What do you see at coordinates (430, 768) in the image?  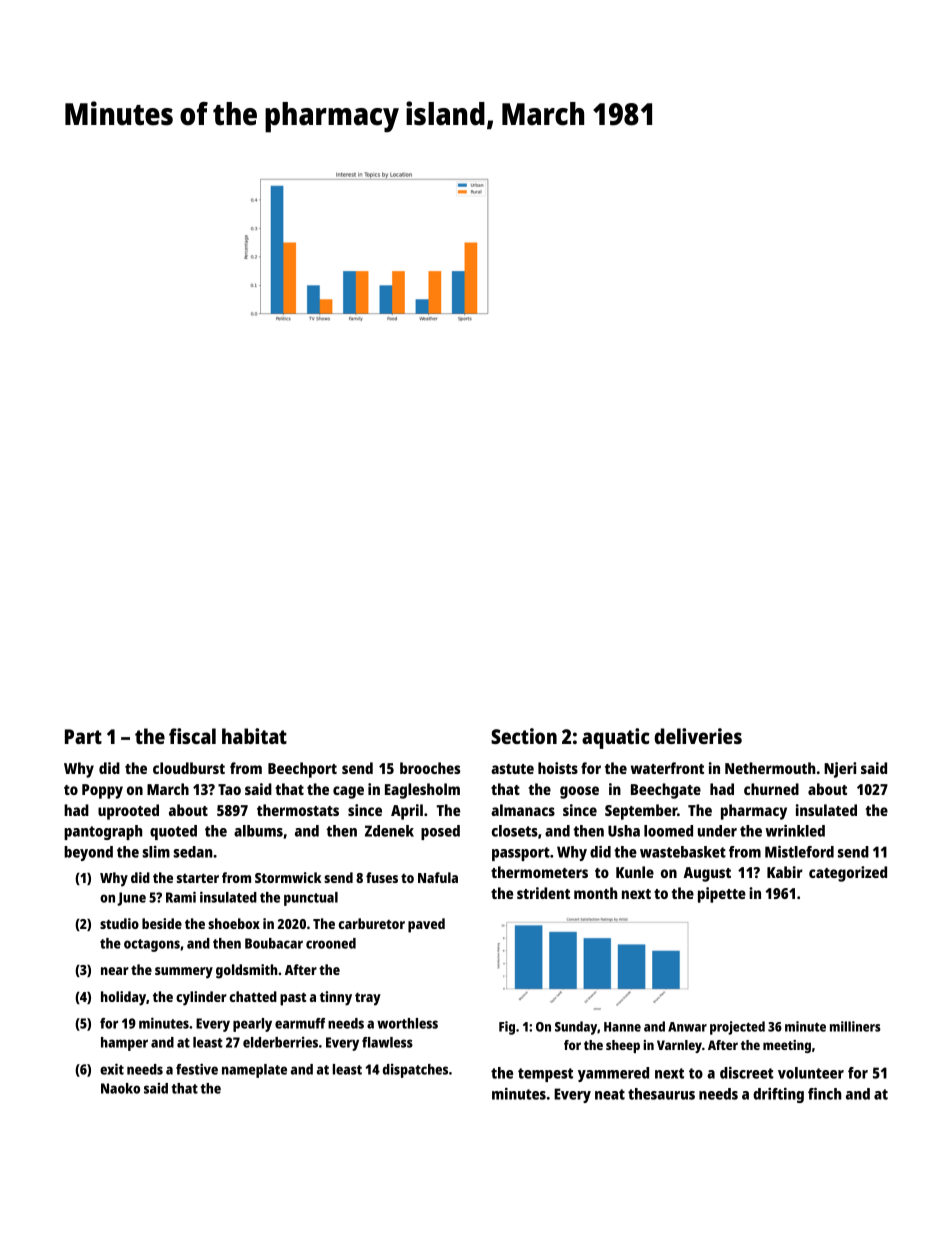 I see `brooches` at bounding box center [430, 768].
